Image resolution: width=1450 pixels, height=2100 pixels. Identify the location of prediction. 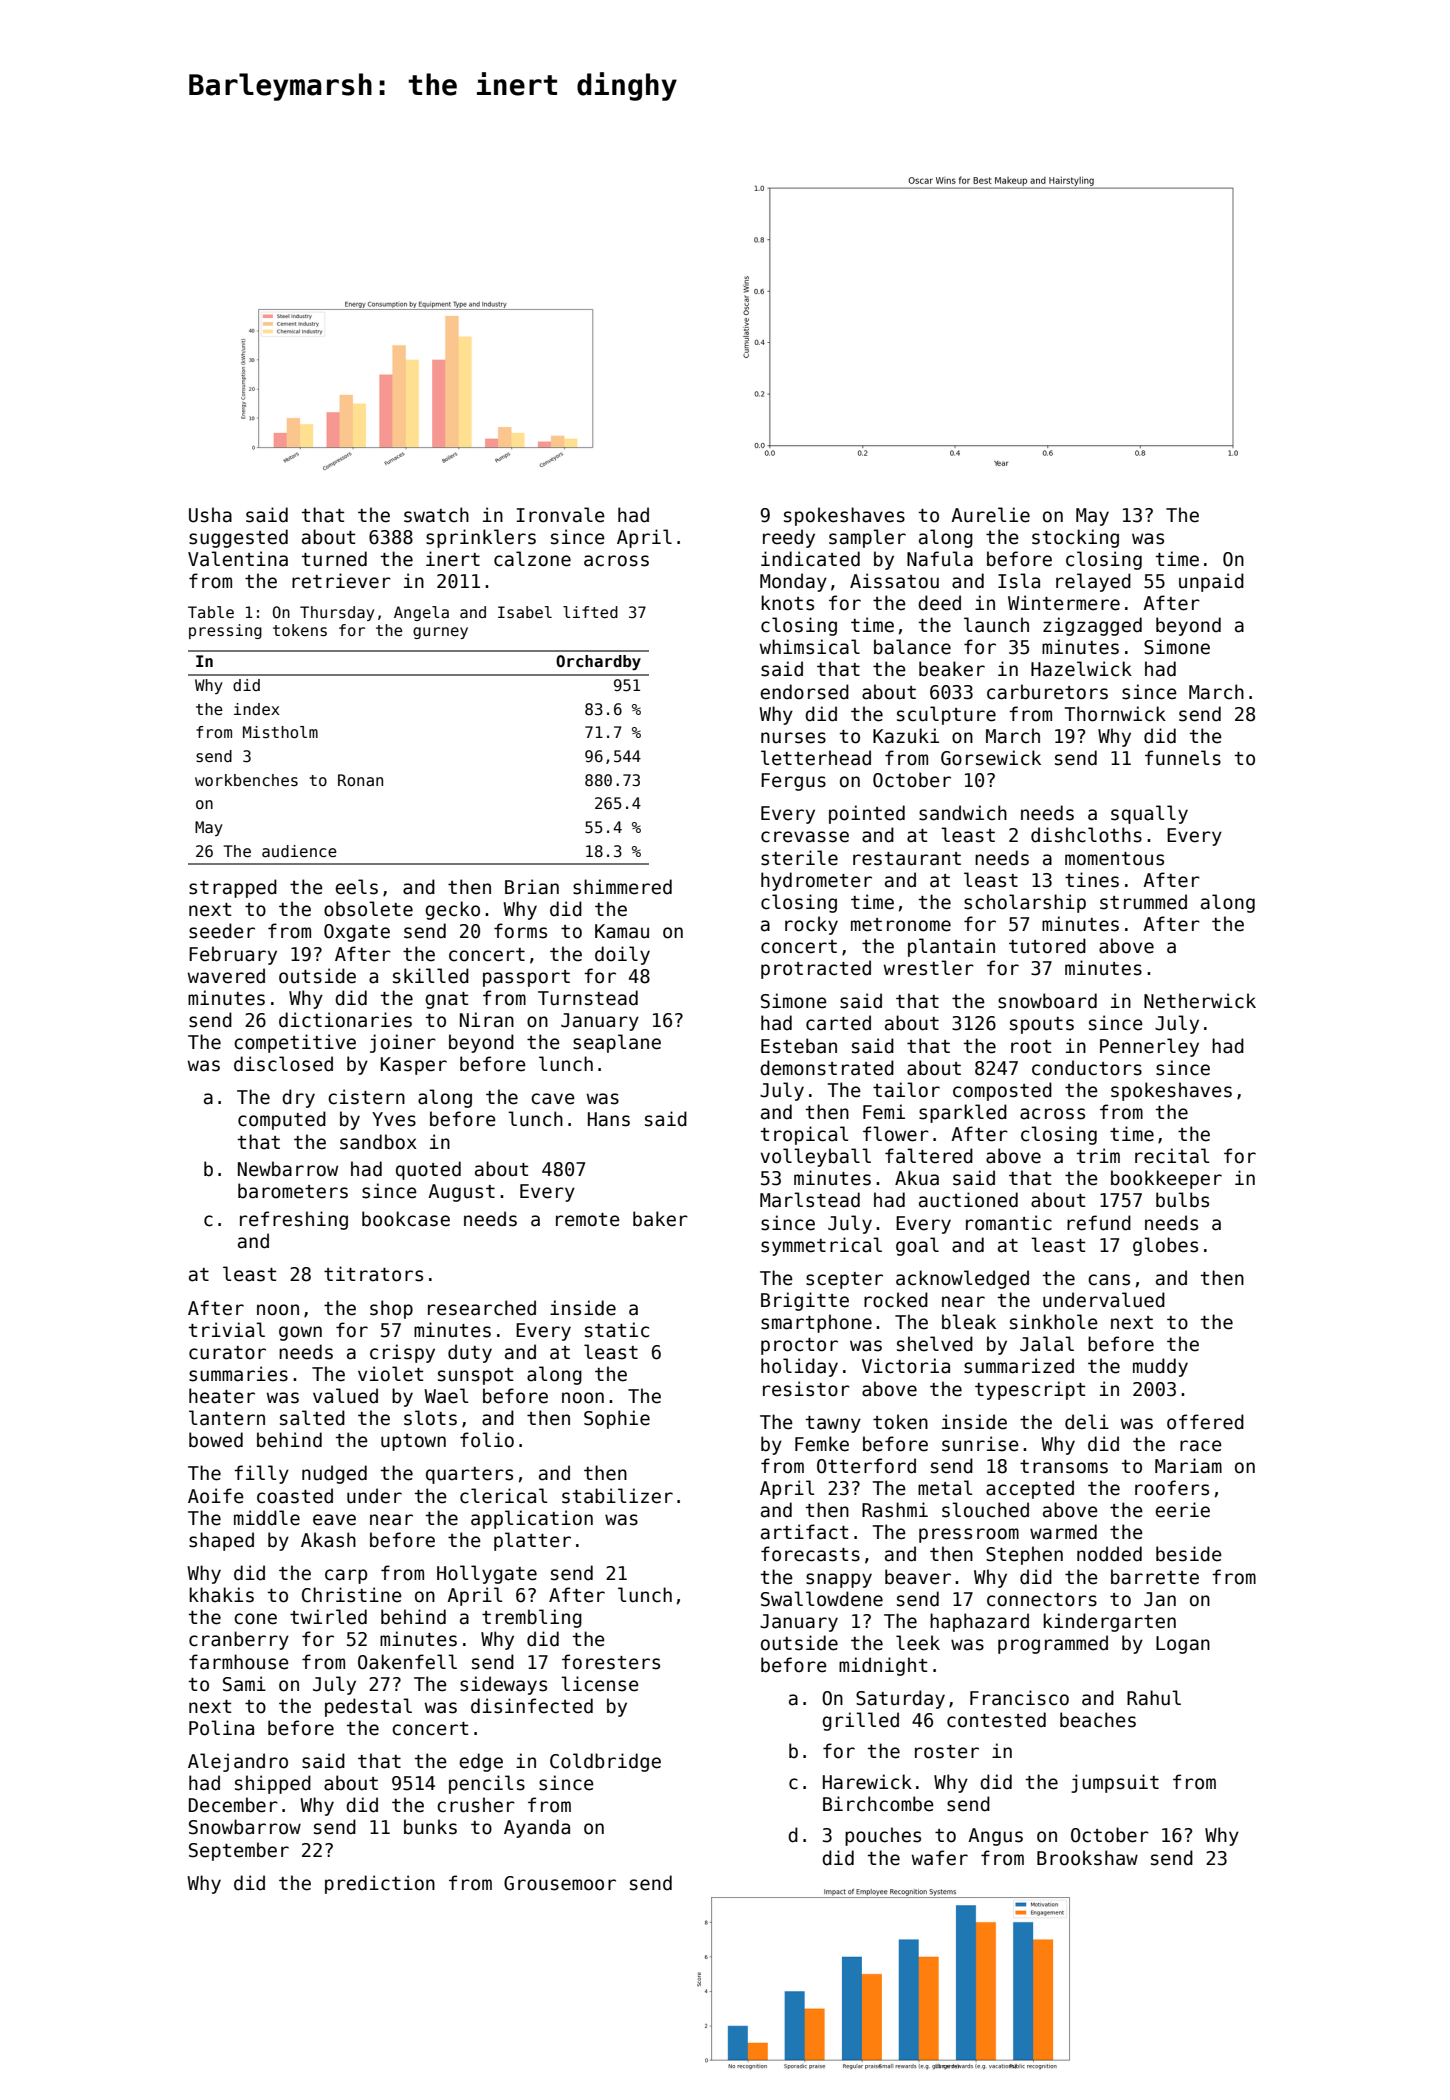
(380, 1884).
